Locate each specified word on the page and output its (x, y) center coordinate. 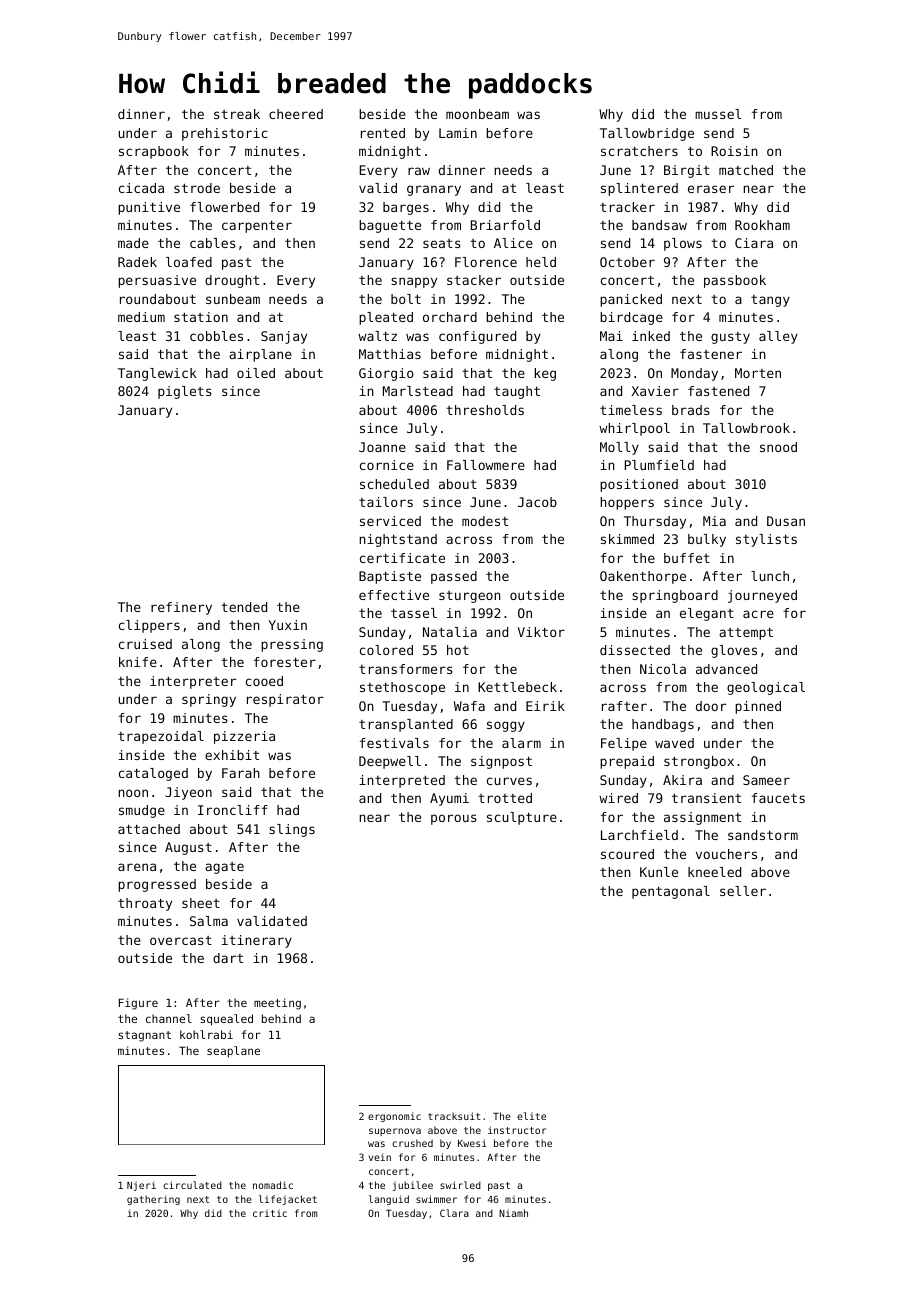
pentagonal (671, 892)
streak (237, 114)
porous (454, 819)
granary (434, 190)
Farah (241, 773)
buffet (687, 558)
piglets (185, 392)
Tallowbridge (647, 134)
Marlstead (418, 391)
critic (270, 1213)
